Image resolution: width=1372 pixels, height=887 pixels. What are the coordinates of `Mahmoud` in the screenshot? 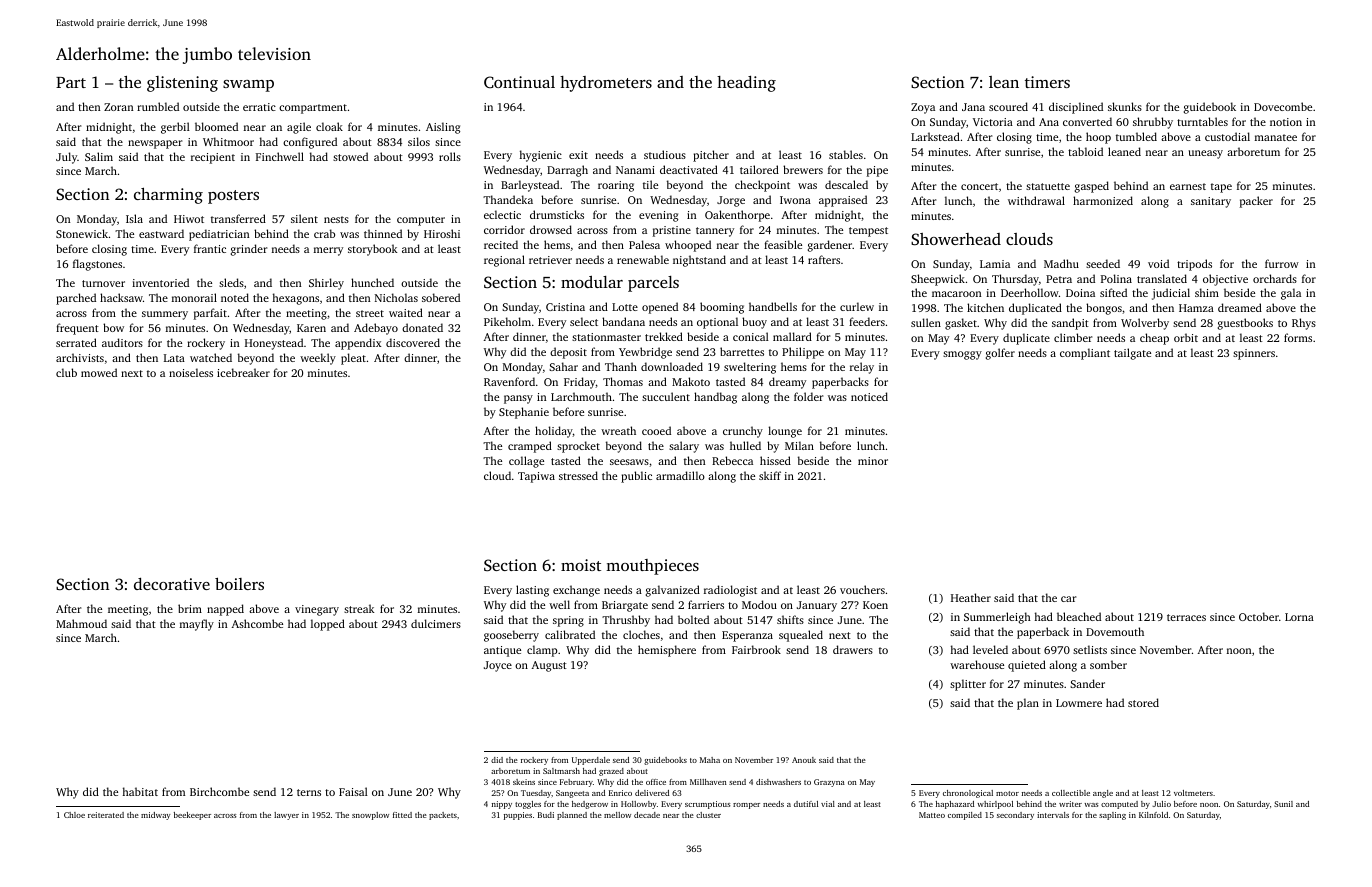 It's located at (81, 623).
